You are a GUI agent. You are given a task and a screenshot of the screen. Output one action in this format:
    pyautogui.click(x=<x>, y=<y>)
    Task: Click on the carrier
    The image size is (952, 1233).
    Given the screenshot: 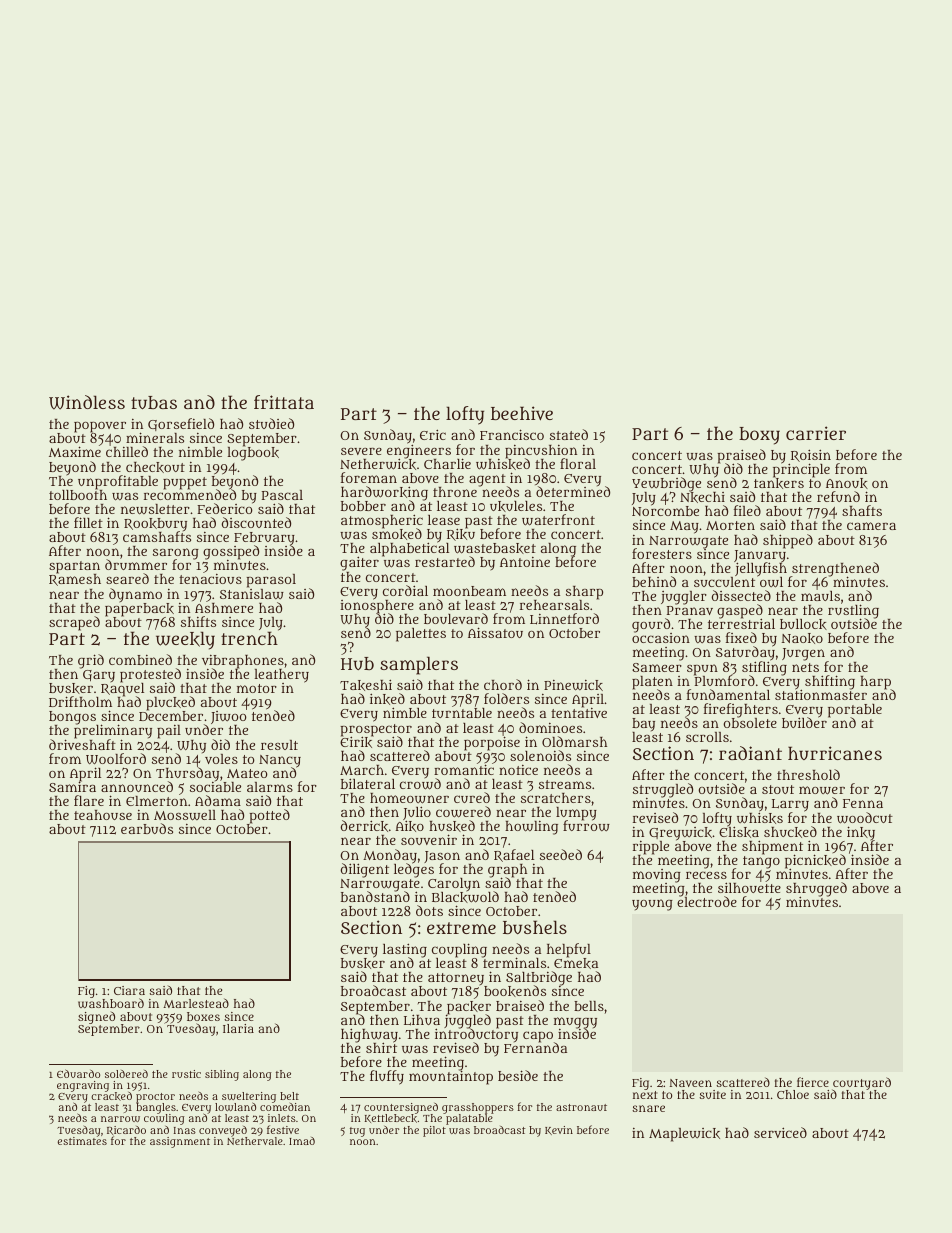 What is the action you would take?
    pyautogui.click(x=816, y=433)
